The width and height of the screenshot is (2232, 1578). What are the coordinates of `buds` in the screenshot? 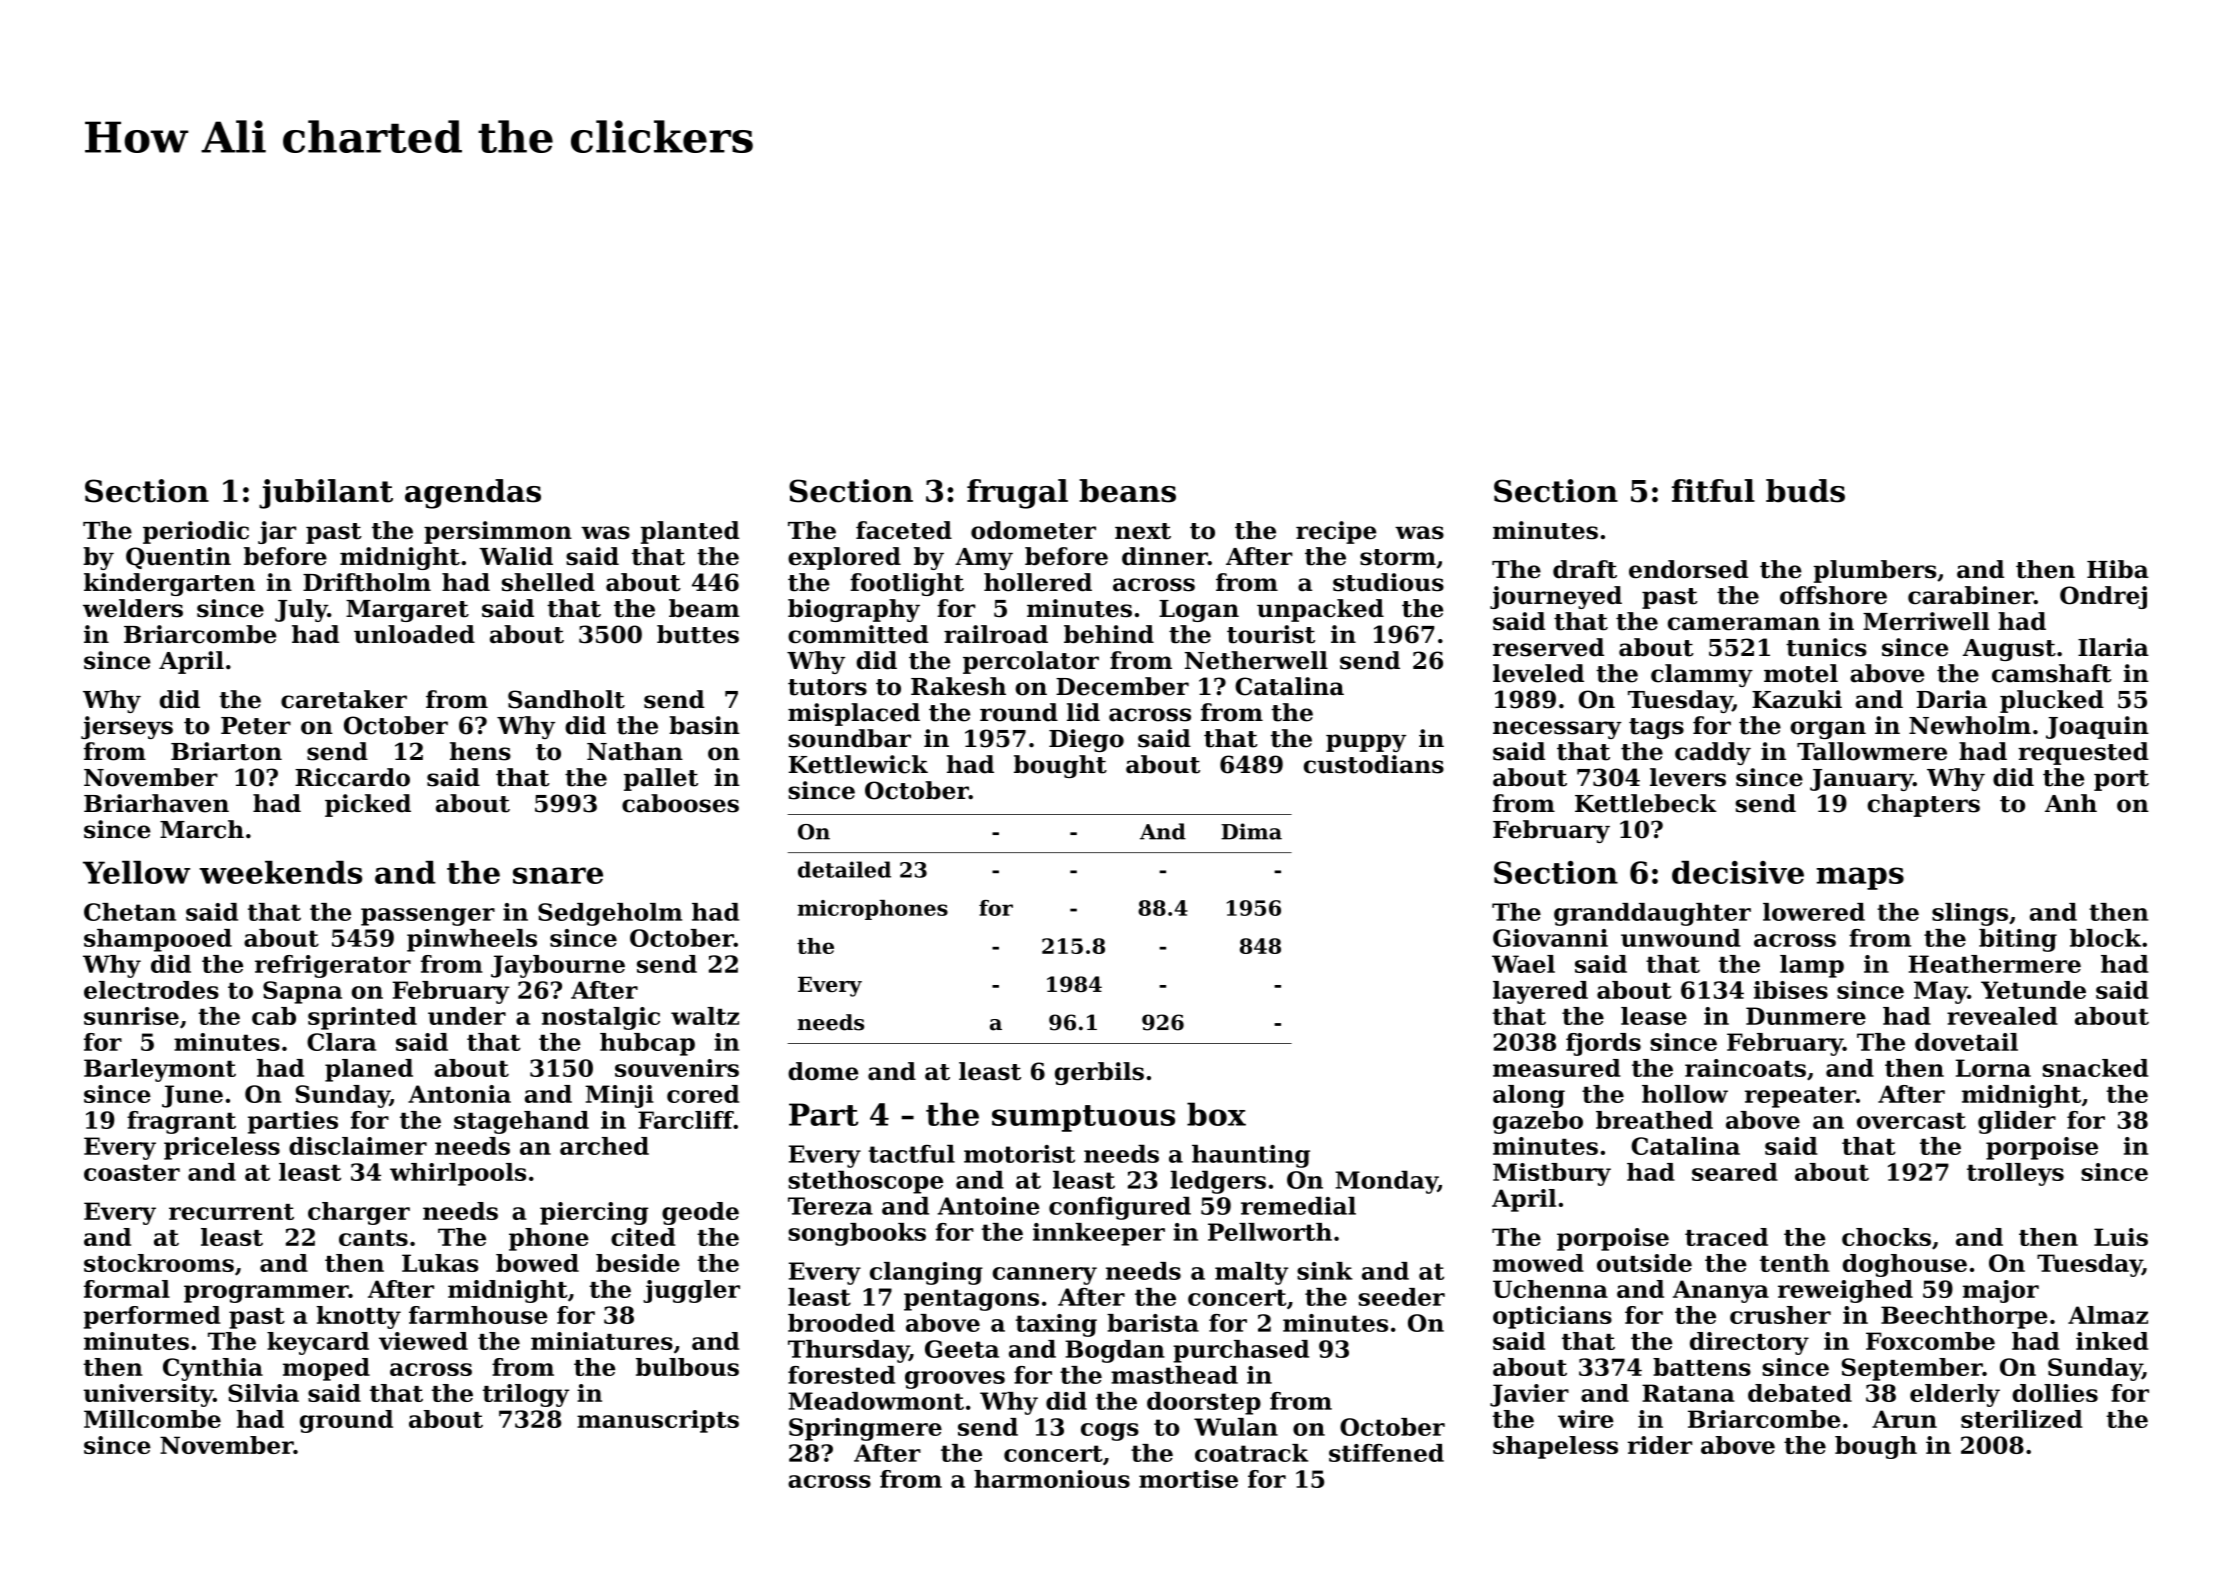 It's located at (1805, 491).
